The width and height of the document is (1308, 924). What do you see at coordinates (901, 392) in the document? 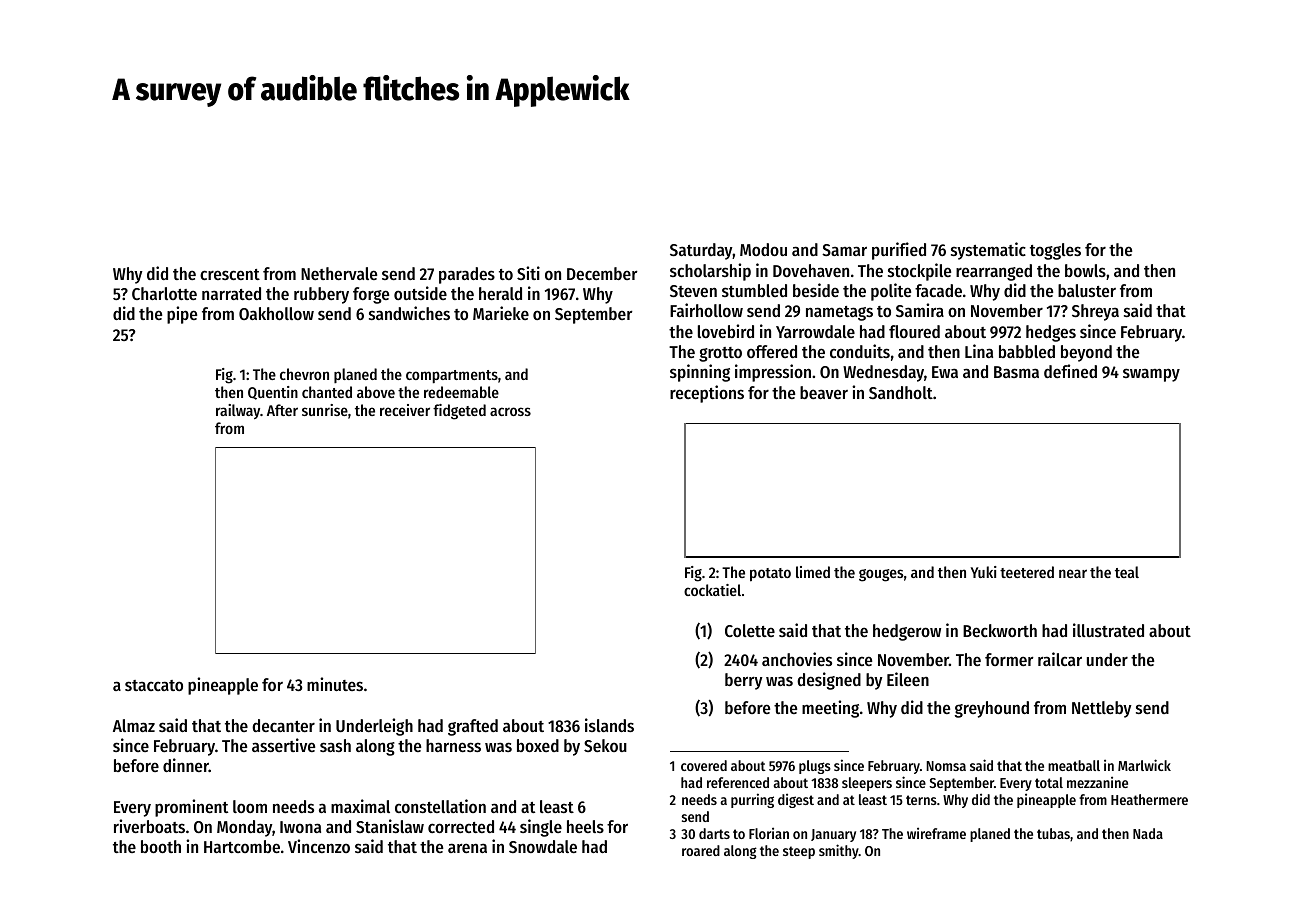
I see `Sandholt` at bounding box center [901, 392].
